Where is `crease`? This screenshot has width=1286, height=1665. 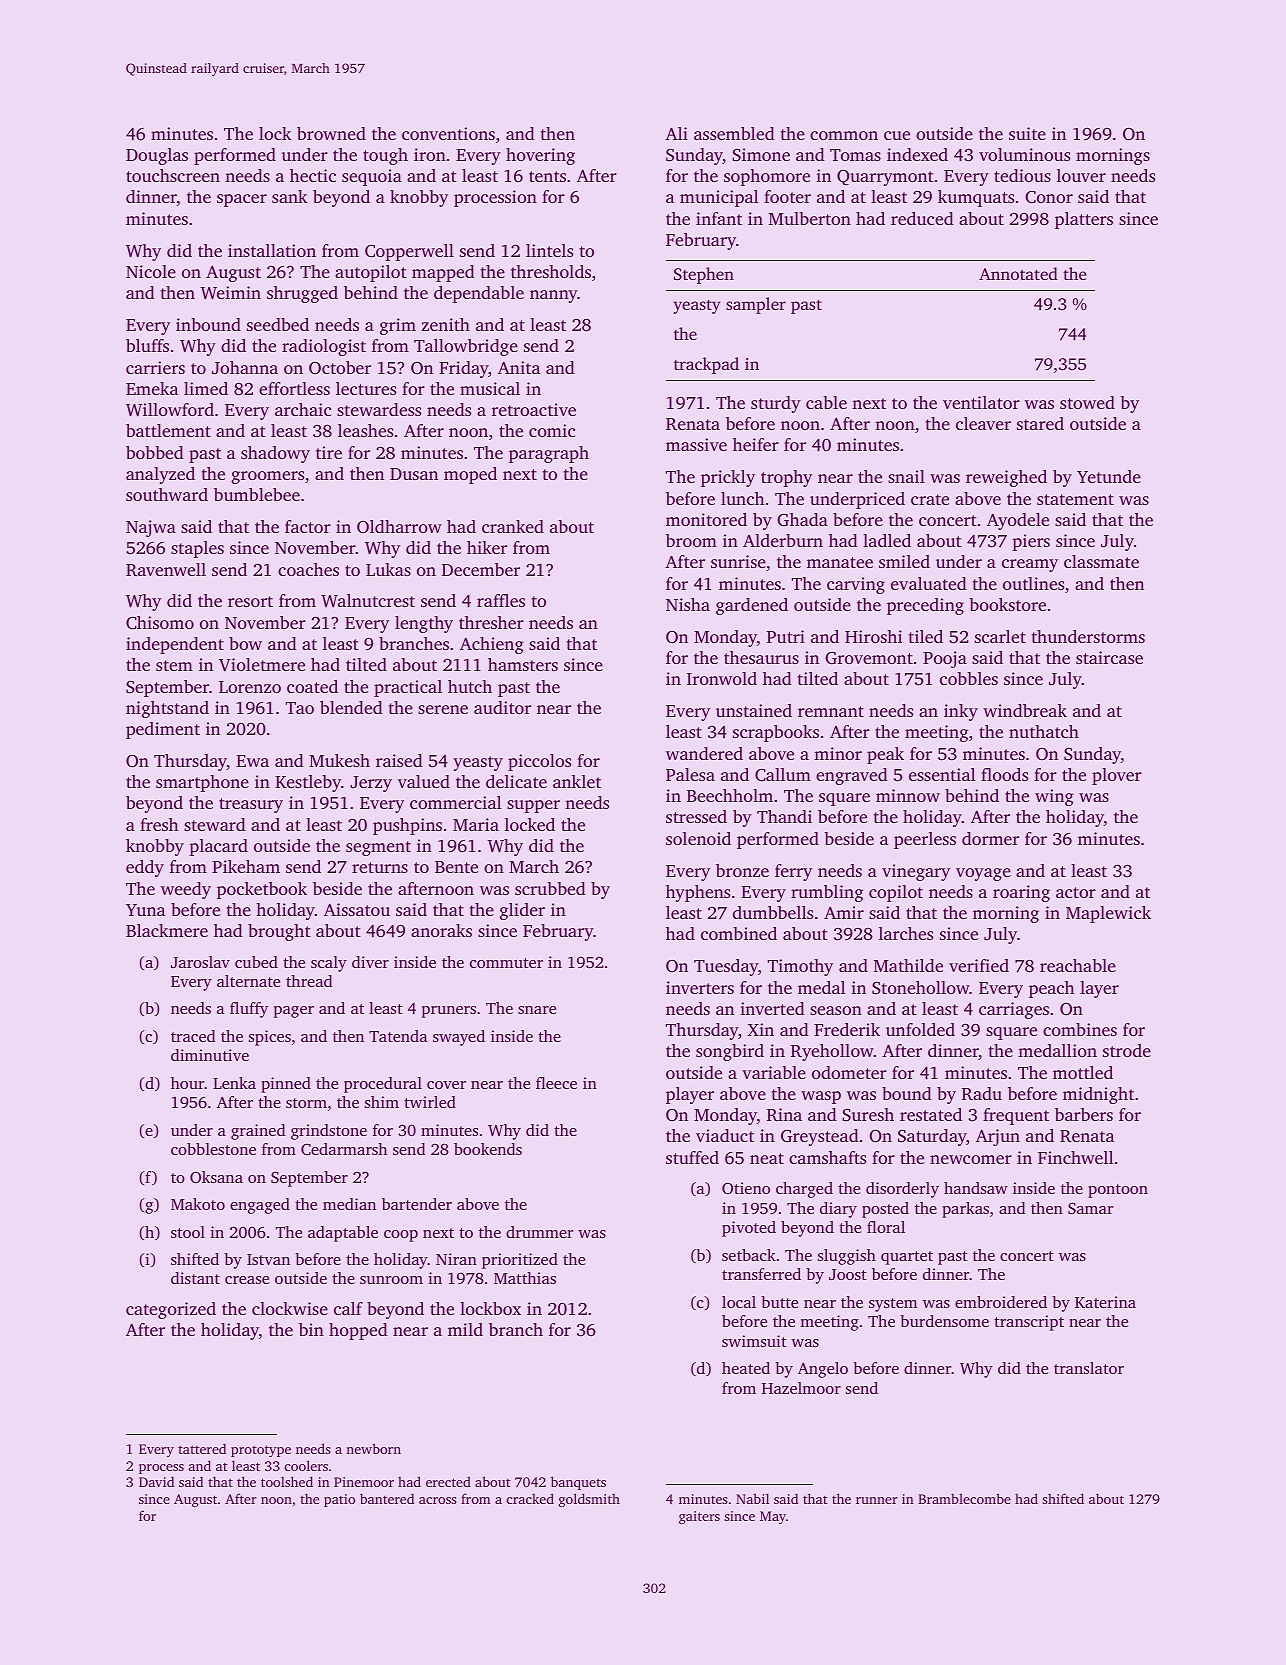 crease is located at coordinates (247, 1280).
